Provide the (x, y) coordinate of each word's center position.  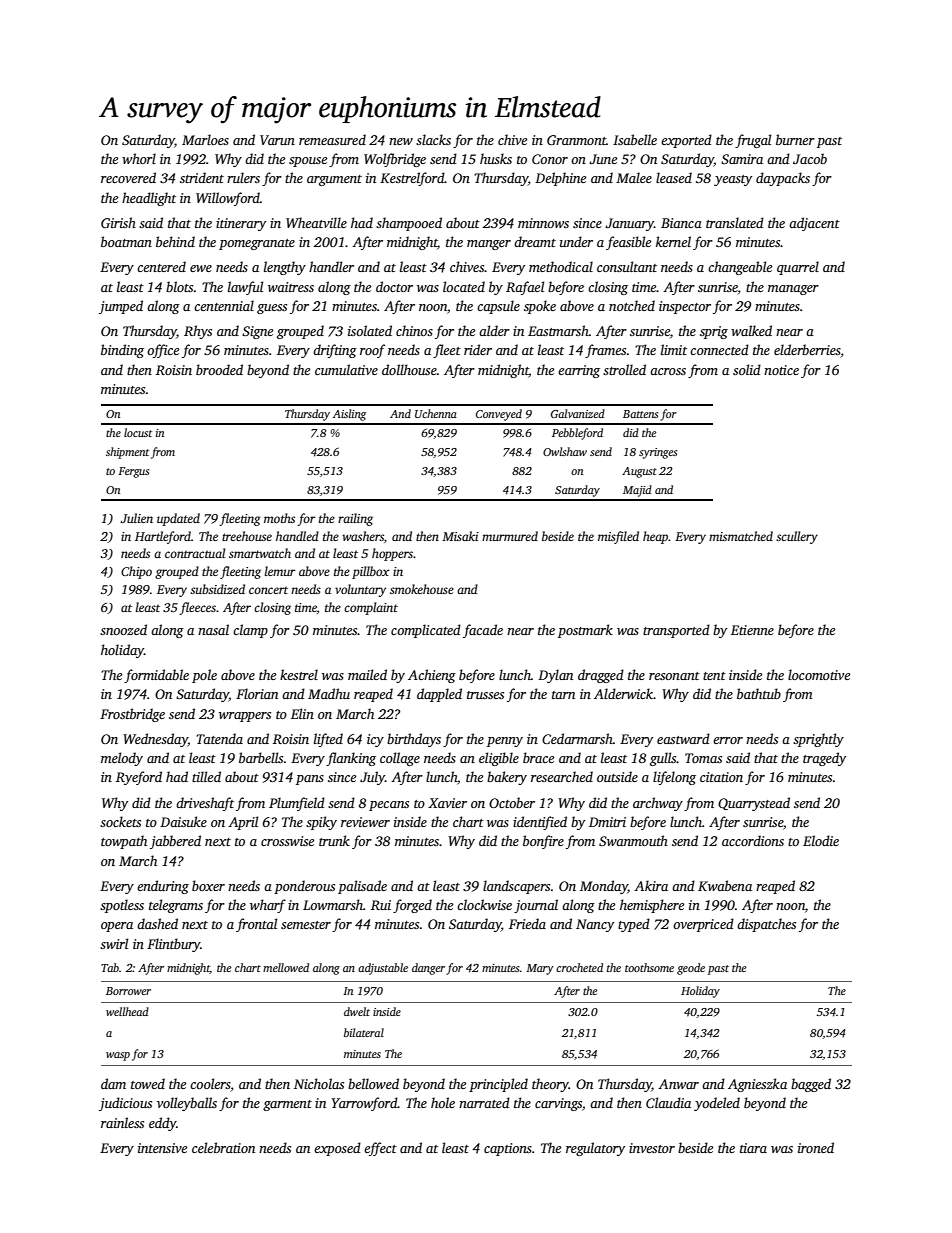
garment (287, 1105)
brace (538, 757)
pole (204, 676)
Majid (637, 491)
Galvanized (578, 413)
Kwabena (725, 885)
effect (380, 1149)
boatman (126, 241)
